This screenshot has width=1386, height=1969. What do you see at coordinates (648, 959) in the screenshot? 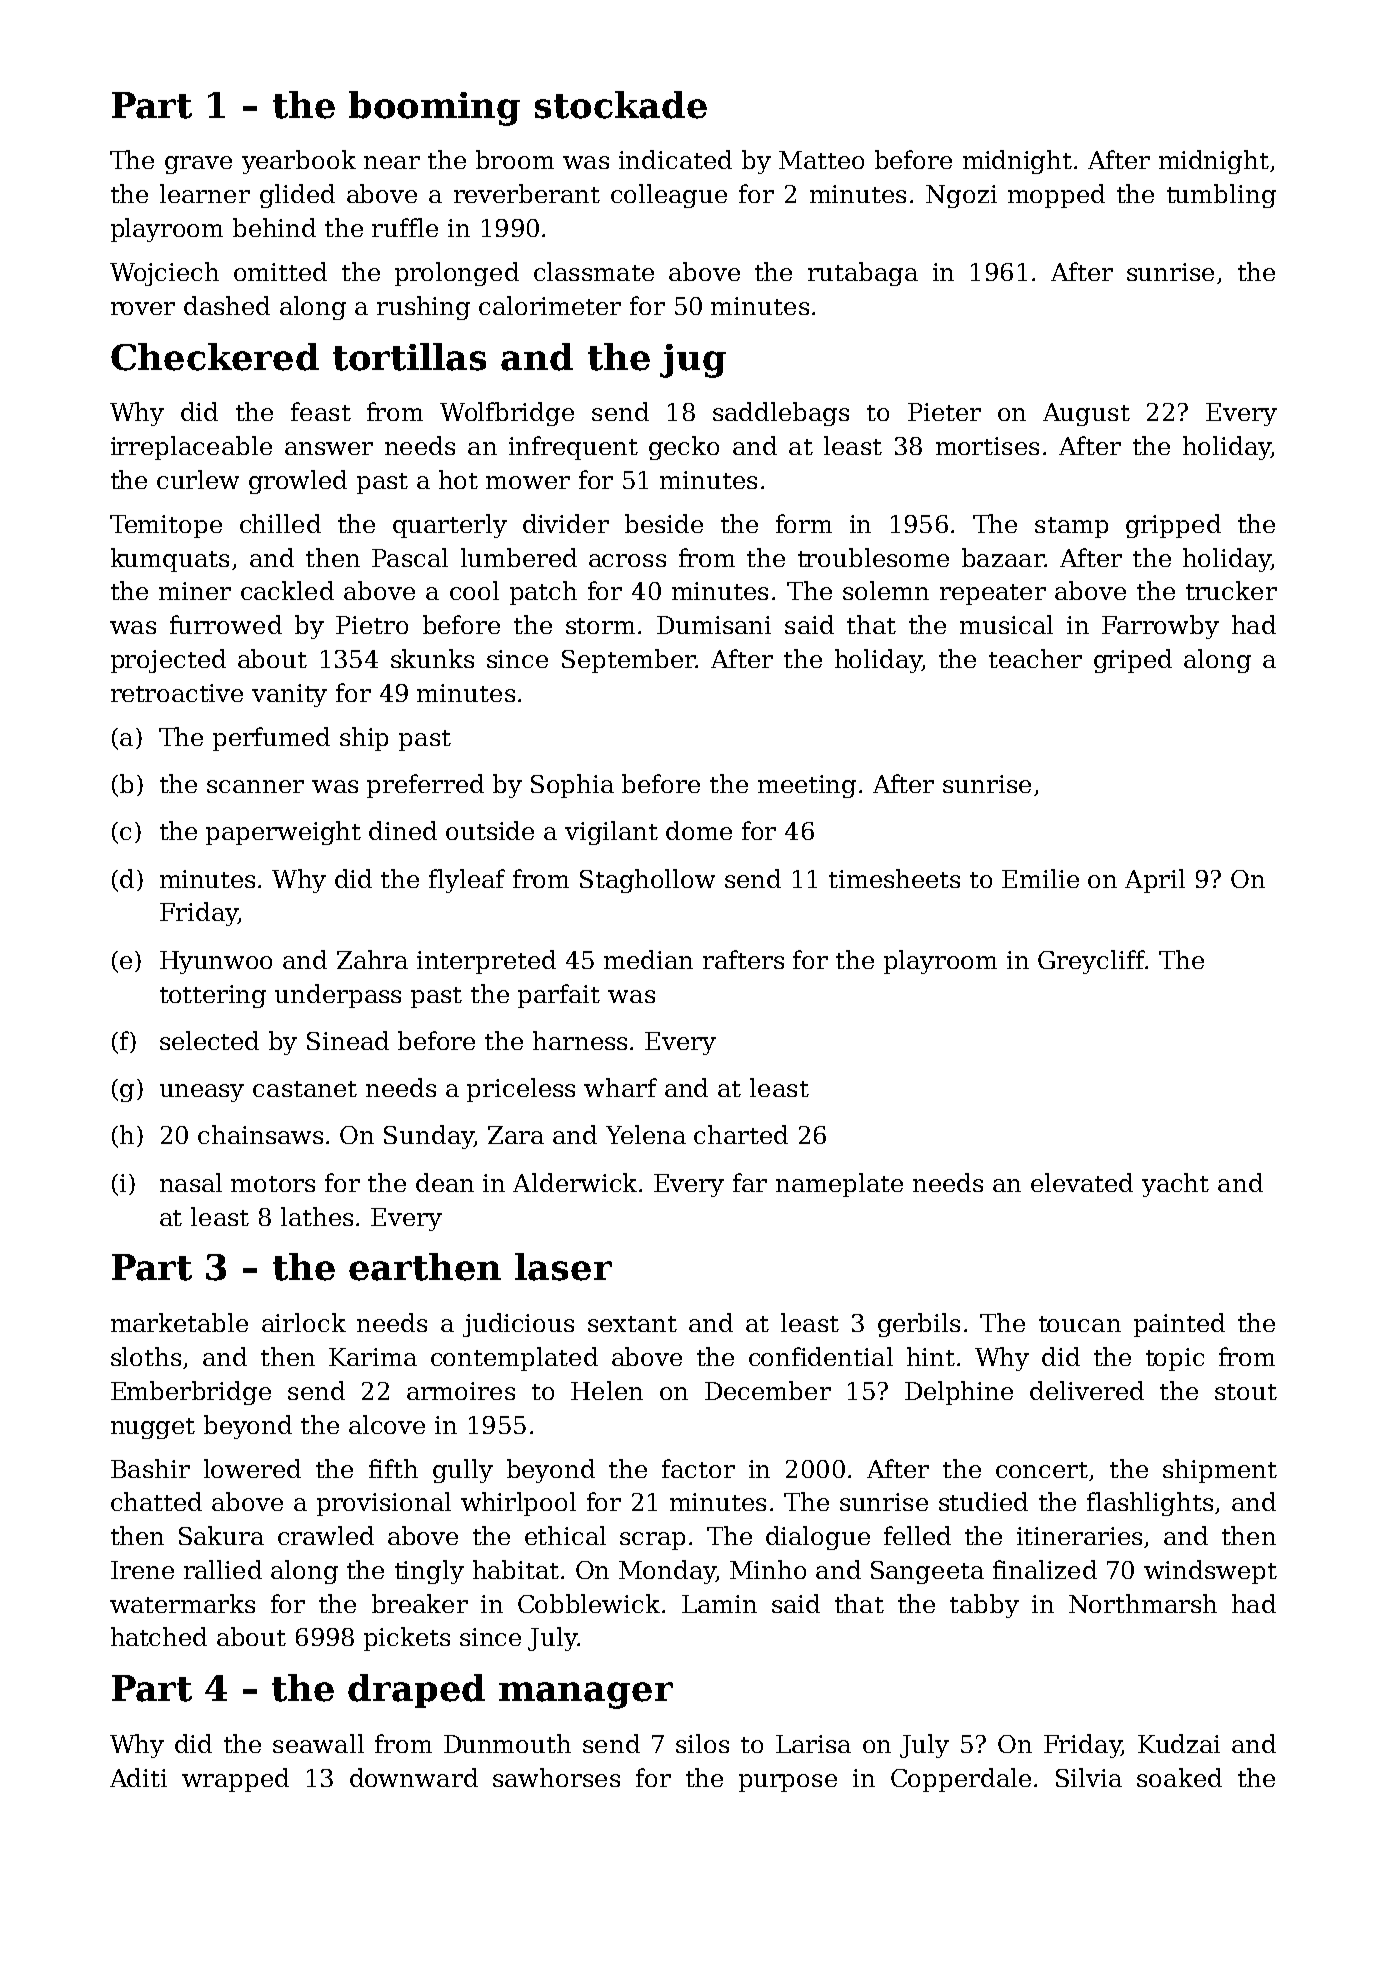
I see `median` at bounding box center [648, 959].
